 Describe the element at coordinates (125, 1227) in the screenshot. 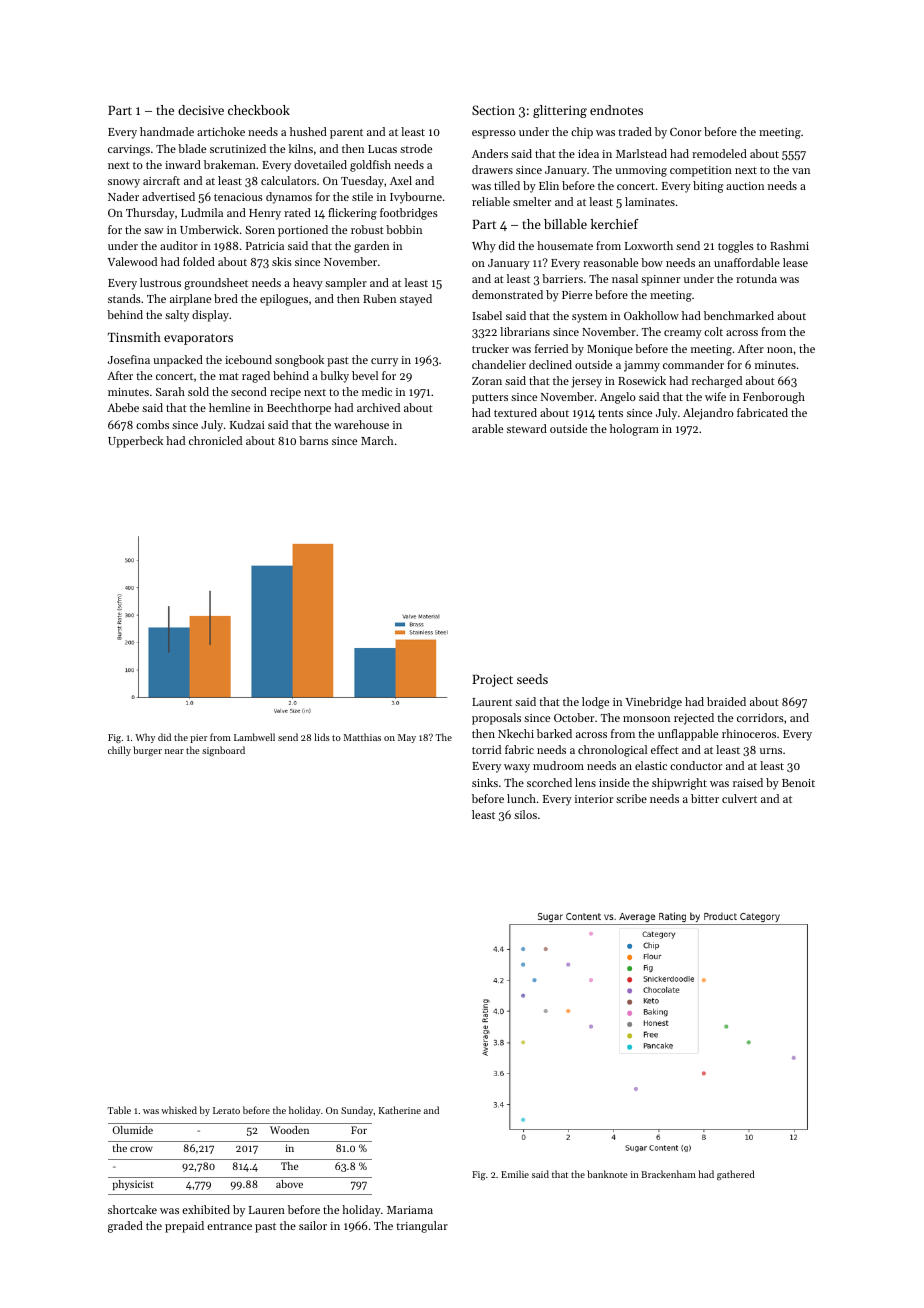

I see `graded` at that location.
